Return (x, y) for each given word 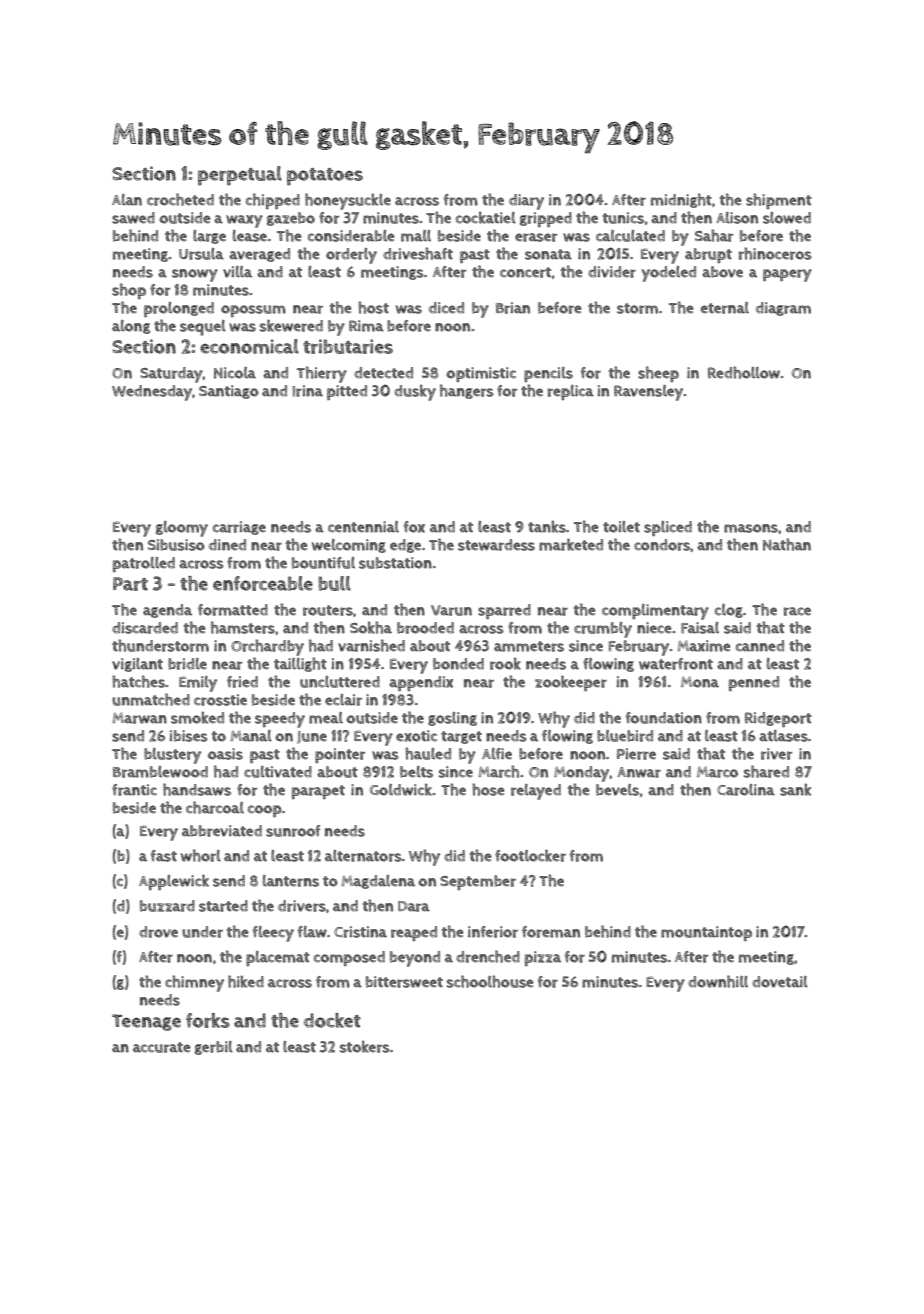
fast (163, 856)
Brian (513, 308)
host (373, 307)
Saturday (171, 375)
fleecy (273, 934)
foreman (551, 932)
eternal (725, 308)
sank (795, 789)
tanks (547, 526)
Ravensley (649, 393)
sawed (133, 218)
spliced (668, 528)
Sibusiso (176, 545)
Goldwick (401, 789)
